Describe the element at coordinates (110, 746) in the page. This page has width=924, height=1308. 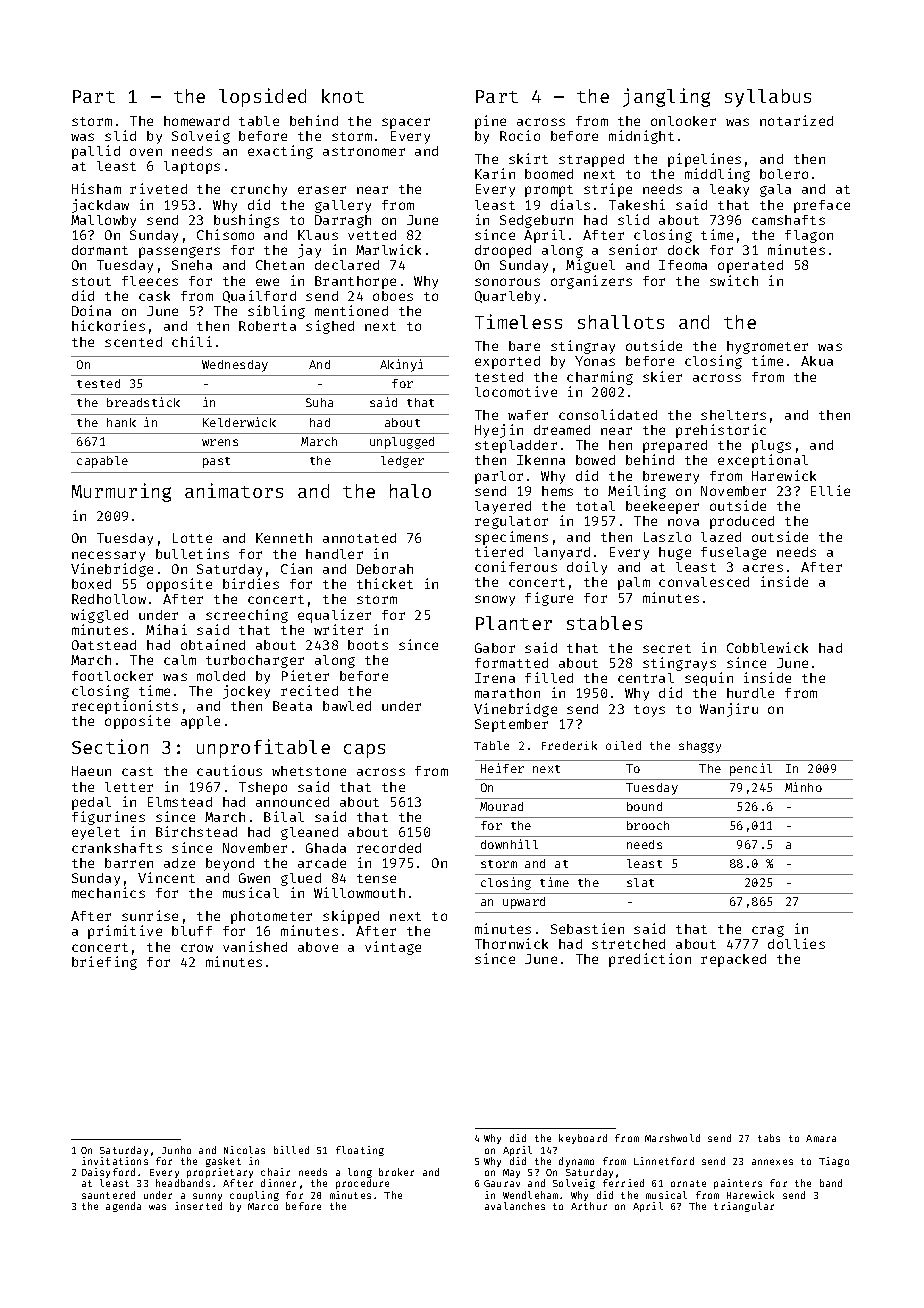
I see `Section` at that location.
